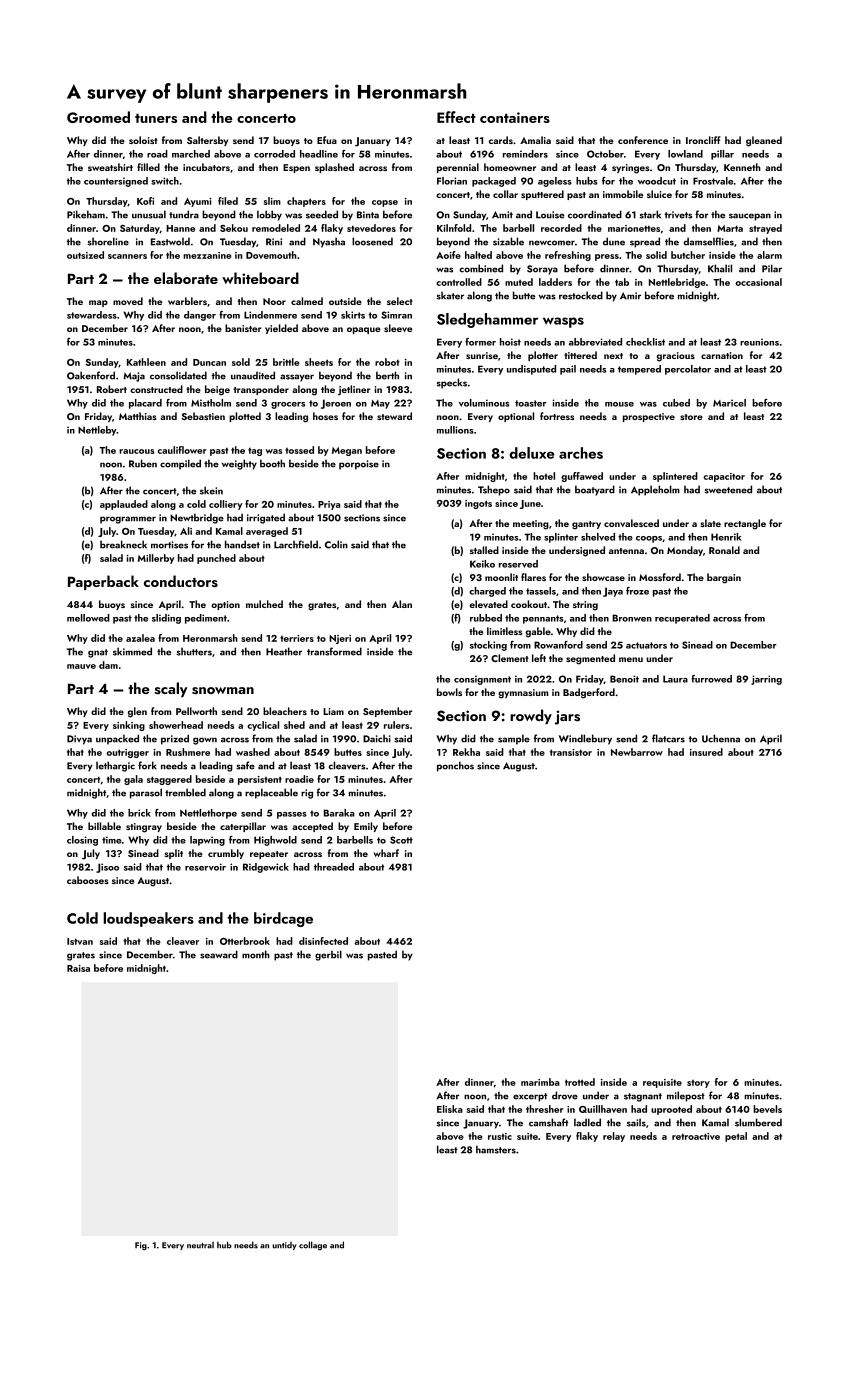  What do you see at coordinates (764, 141) in the screenshot?
I see `gleaned` at bounding box center [764, 141].
